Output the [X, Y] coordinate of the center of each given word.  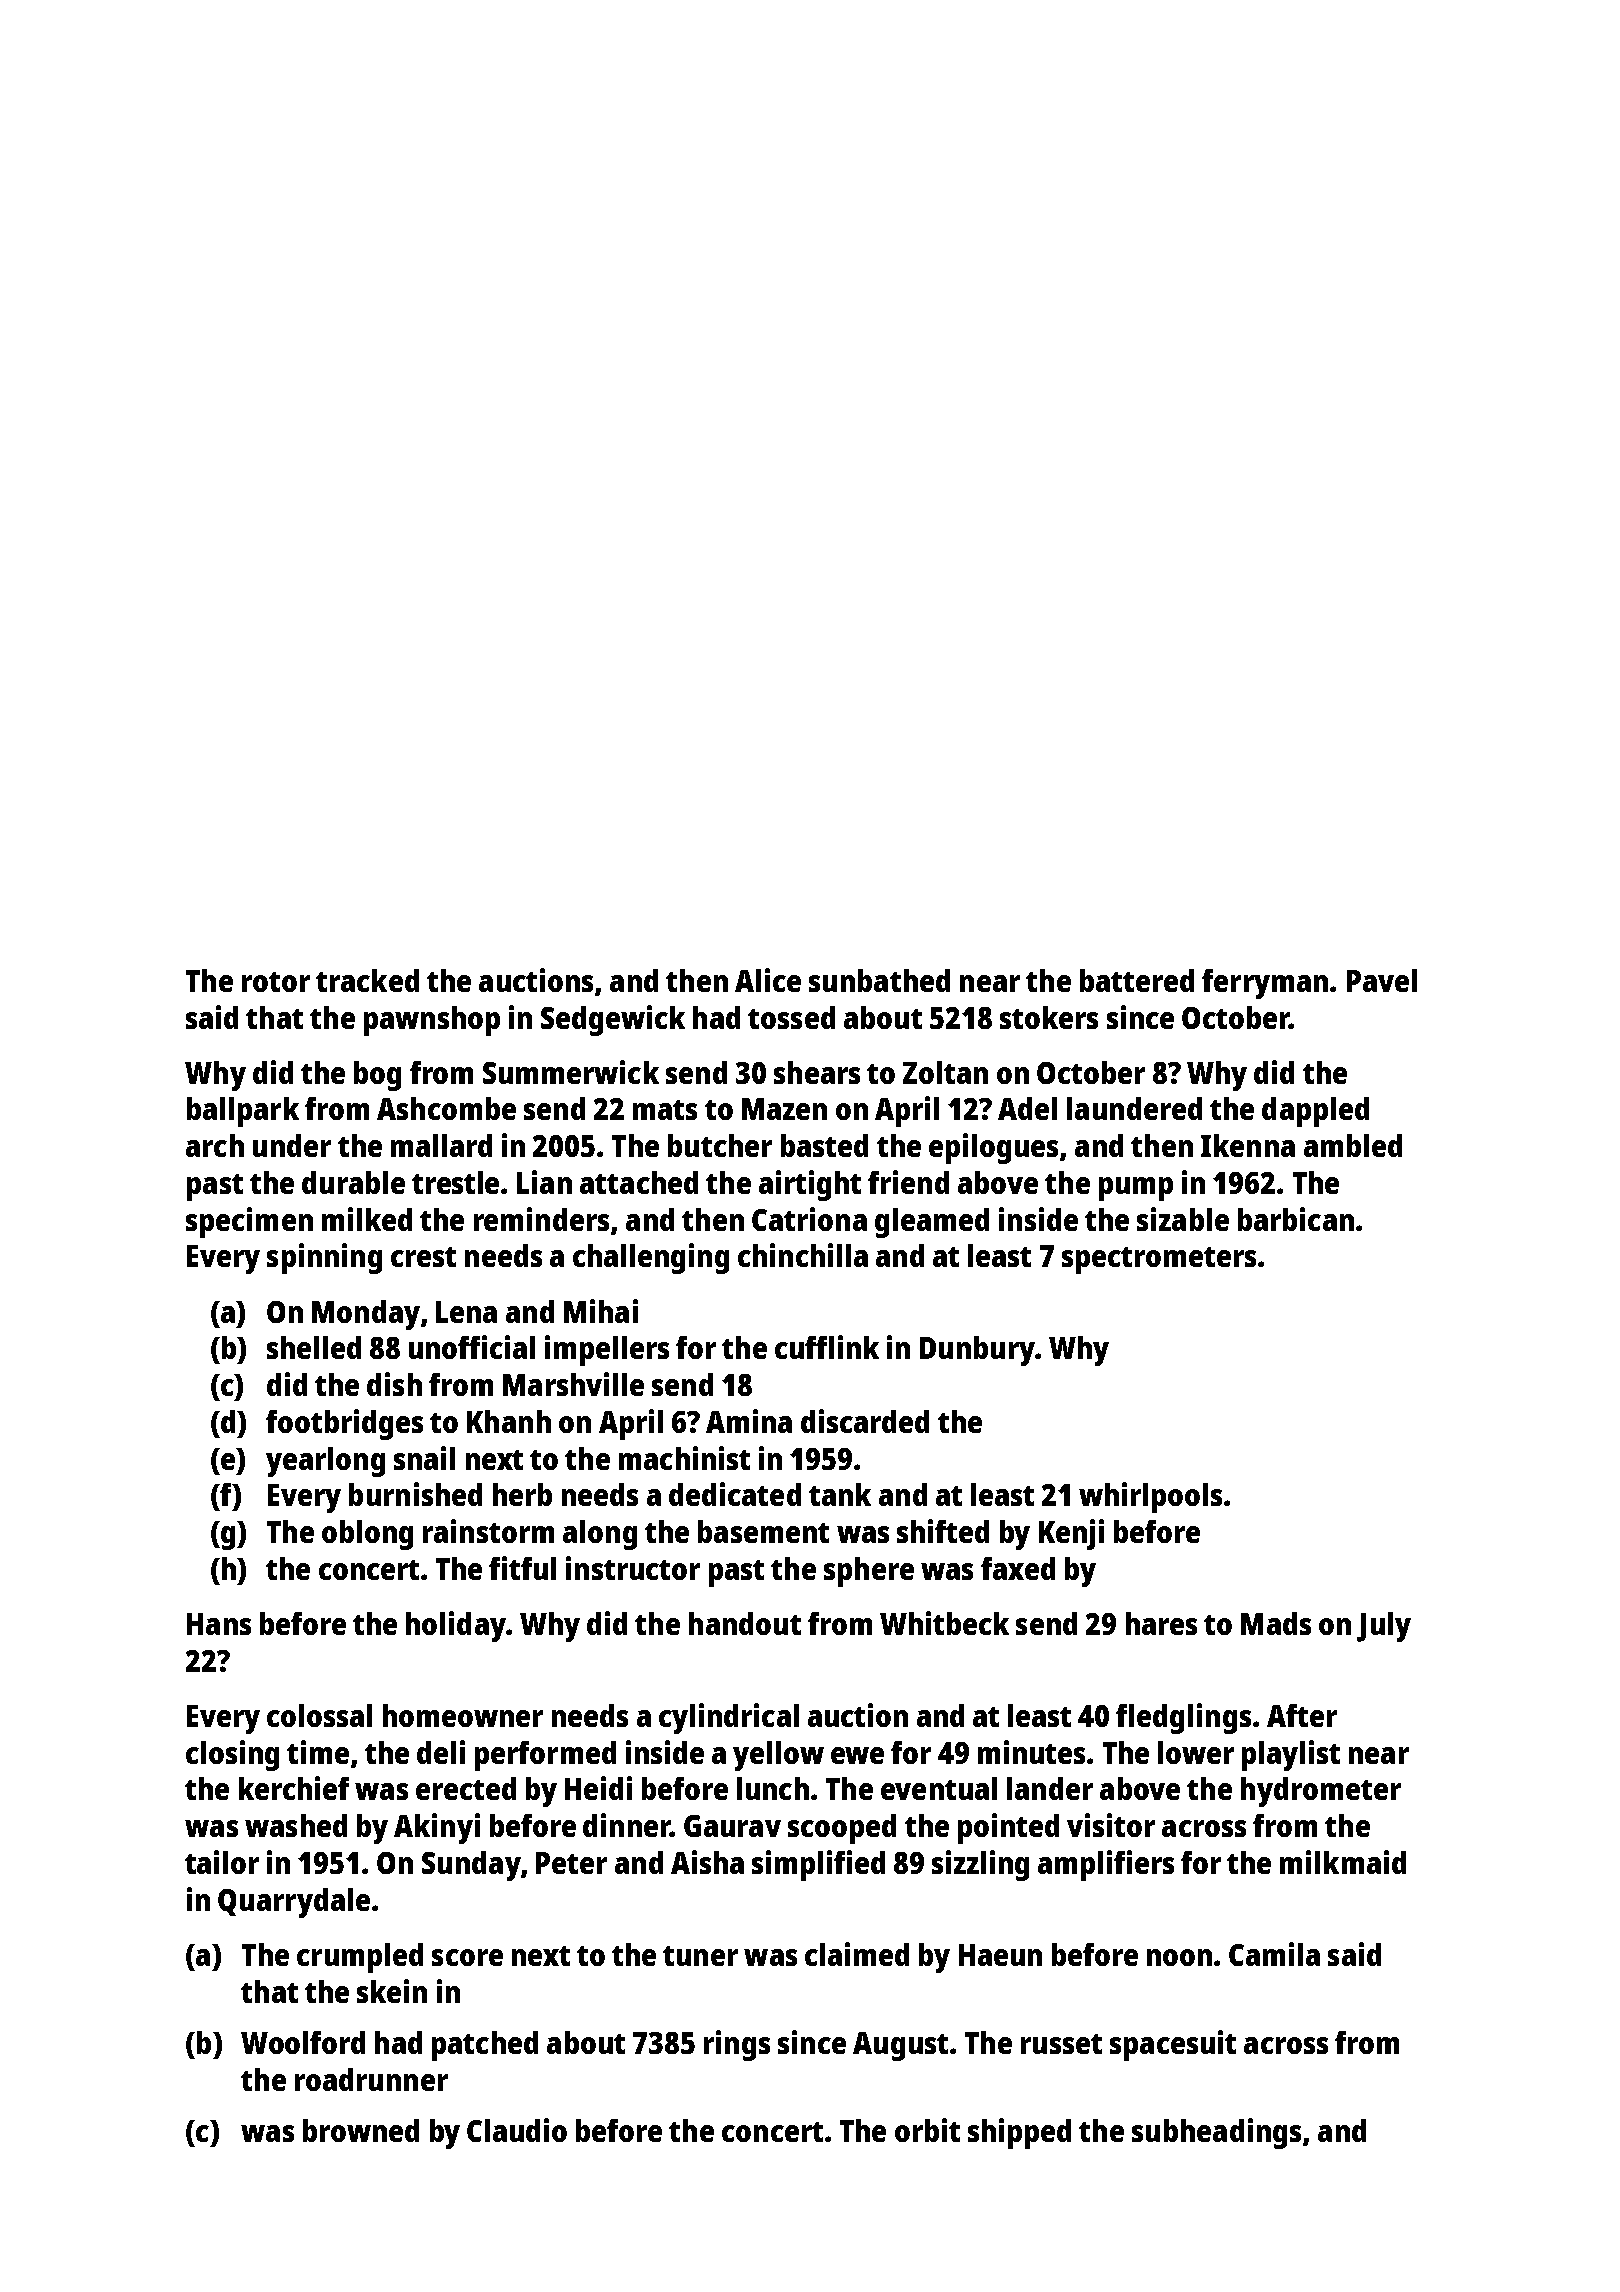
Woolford [303, 2042]
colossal [319, 1715]
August [900, 2046]
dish [394, 1384]
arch [215, 1145]
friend [908, 1182]
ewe [857, 1755]
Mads [1276, 1623]
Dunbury [977, 1351]
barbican [1296, 1219]
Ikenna [1248, 1145]
